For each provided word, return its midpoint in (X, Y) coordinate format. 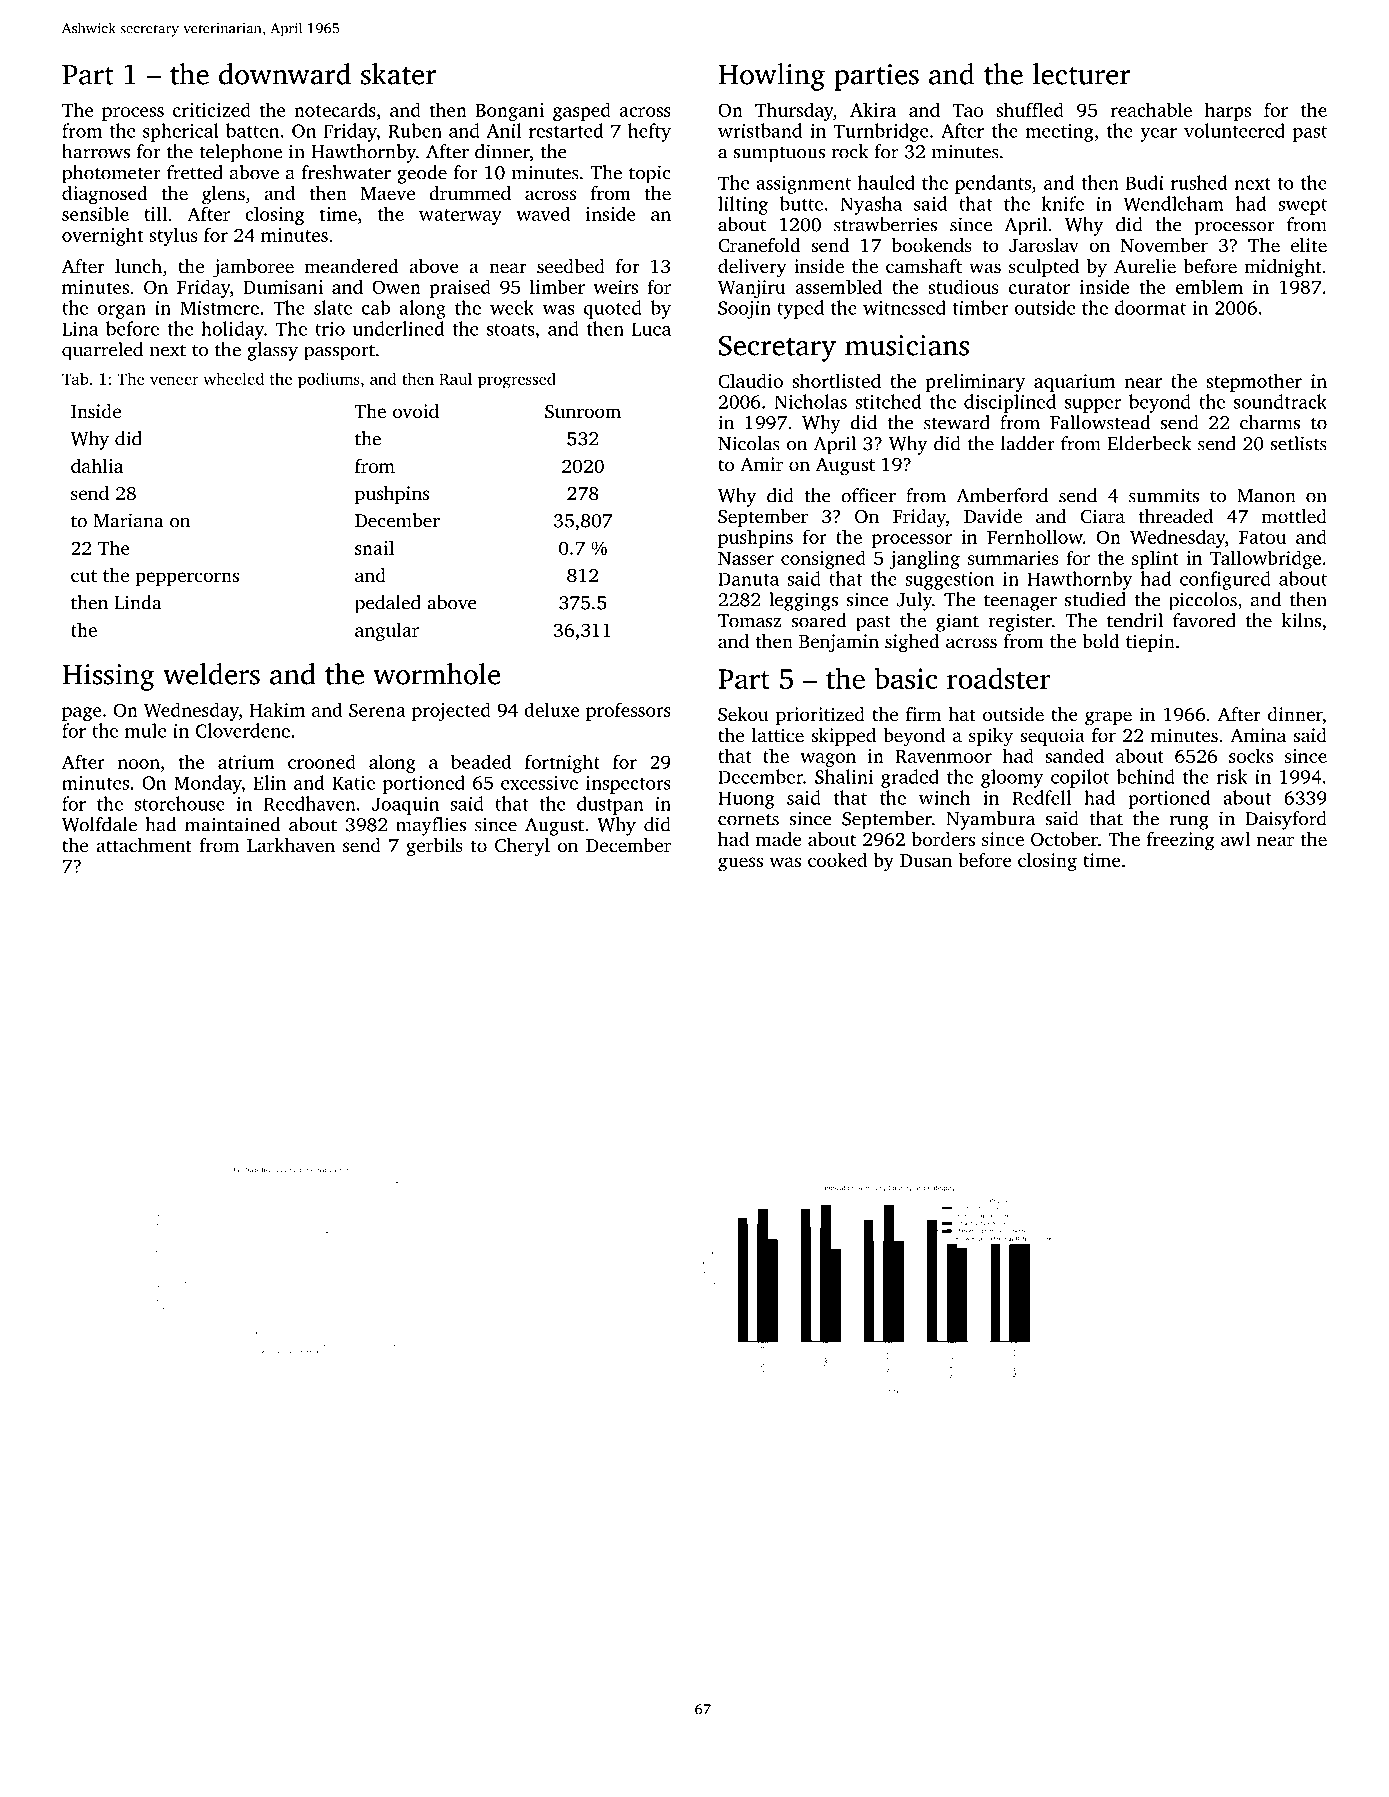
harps (1228, 111)
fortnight (562, 763)
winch (944, 797)
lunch (138, 266)
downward (285, 74)
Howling (771, 77)
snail (374, 547)
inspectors (628, 785)
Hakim (277, 709)
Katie (353, 783)
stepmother (1254, 382)
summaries (1013, 558)
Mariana (129, 520)
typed (800, 309)
